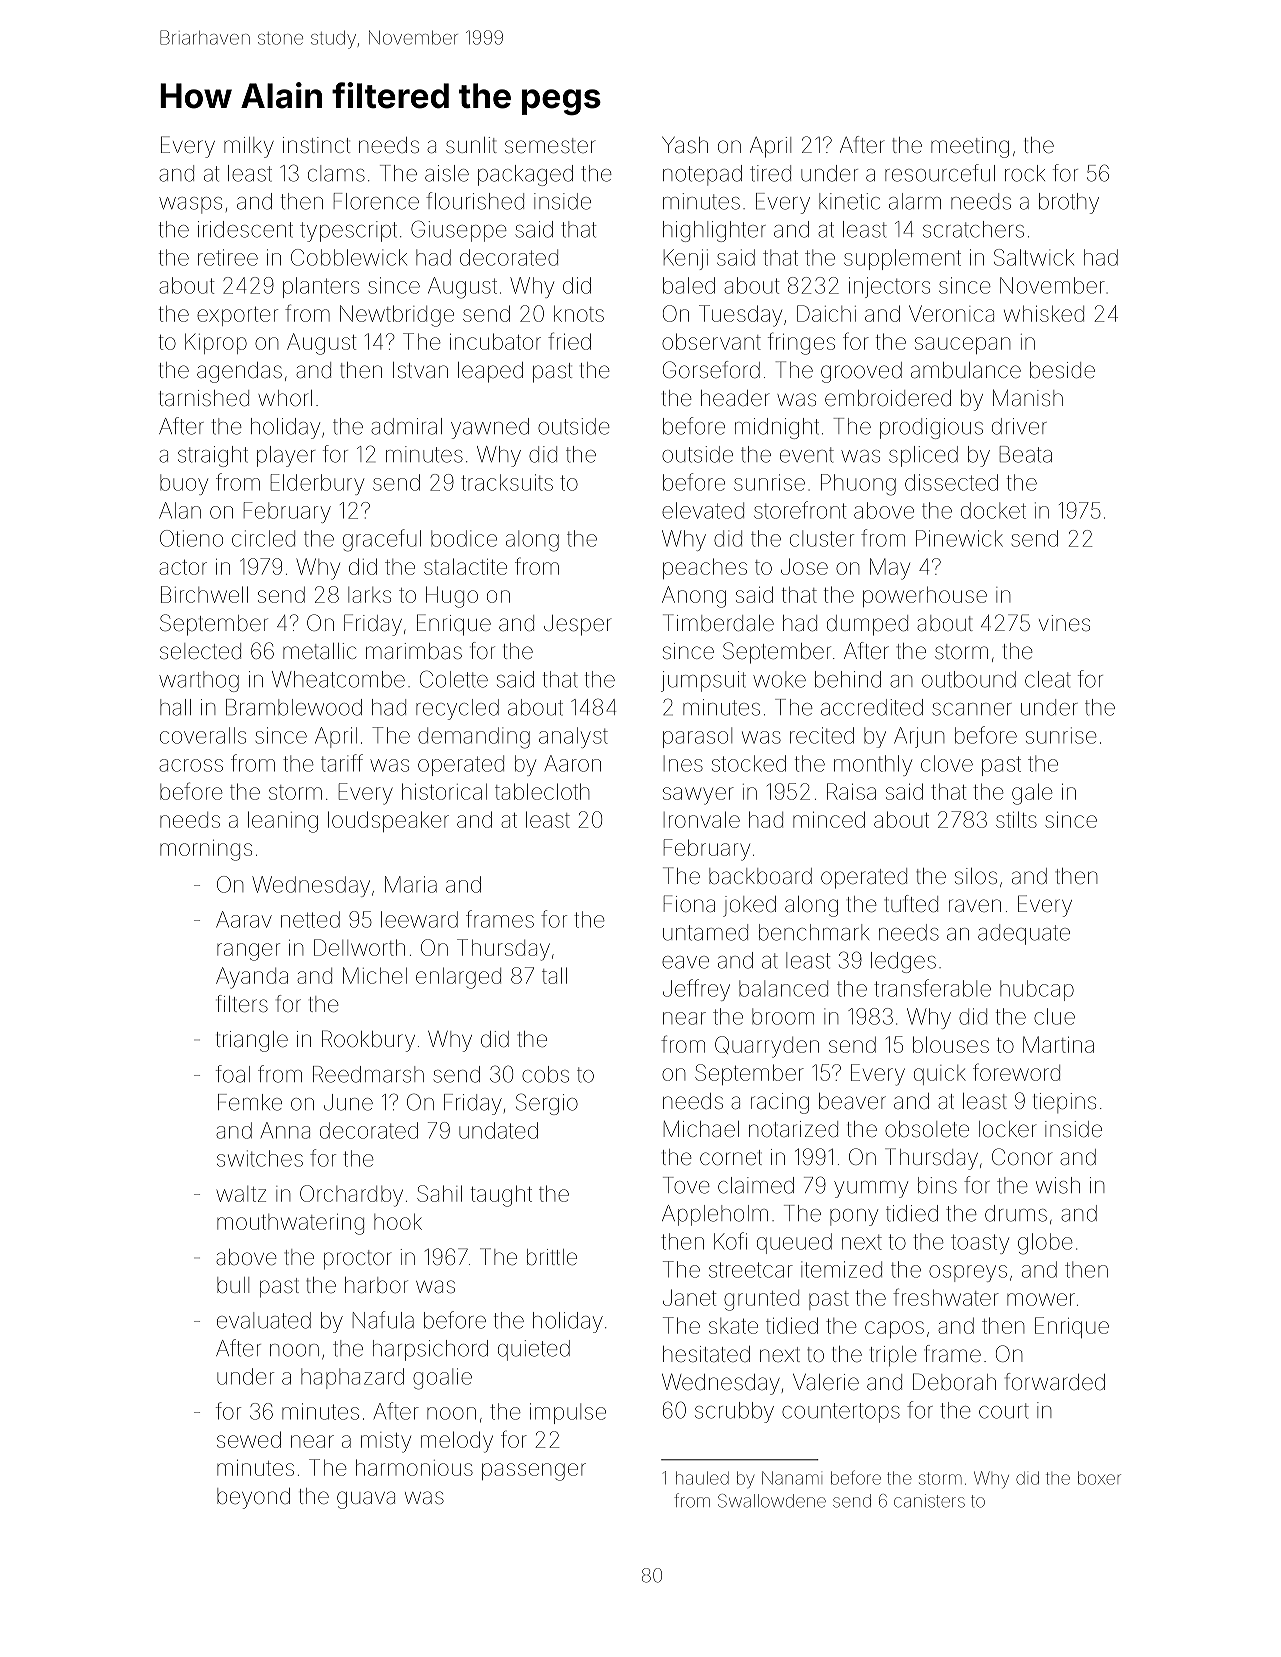 The height and width of the screenshot is (1657, 1281). I want to click on planters, so click(321, 287).
